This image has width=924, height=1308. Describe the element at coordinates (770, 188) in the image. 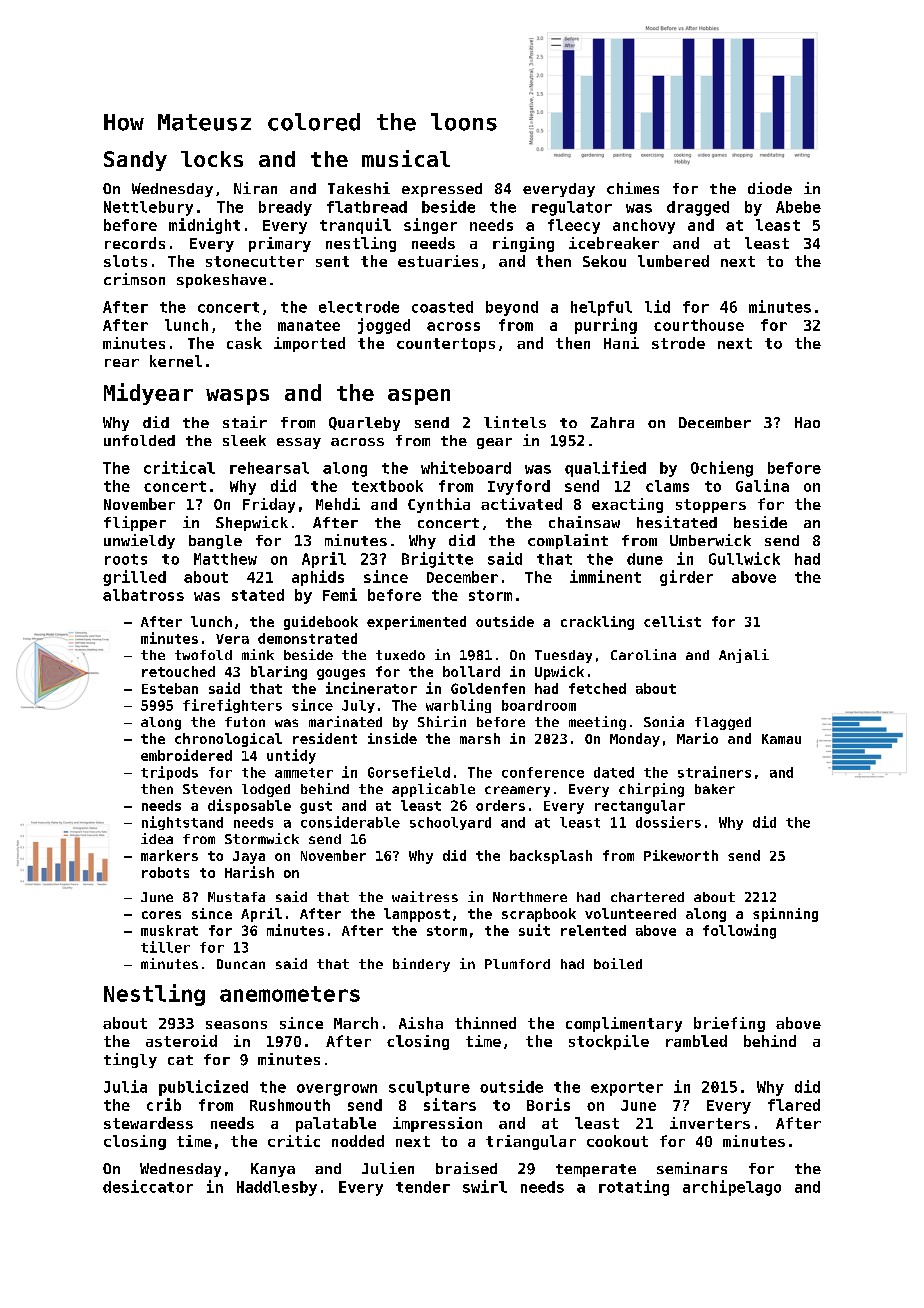

I see `diode` at that location.
